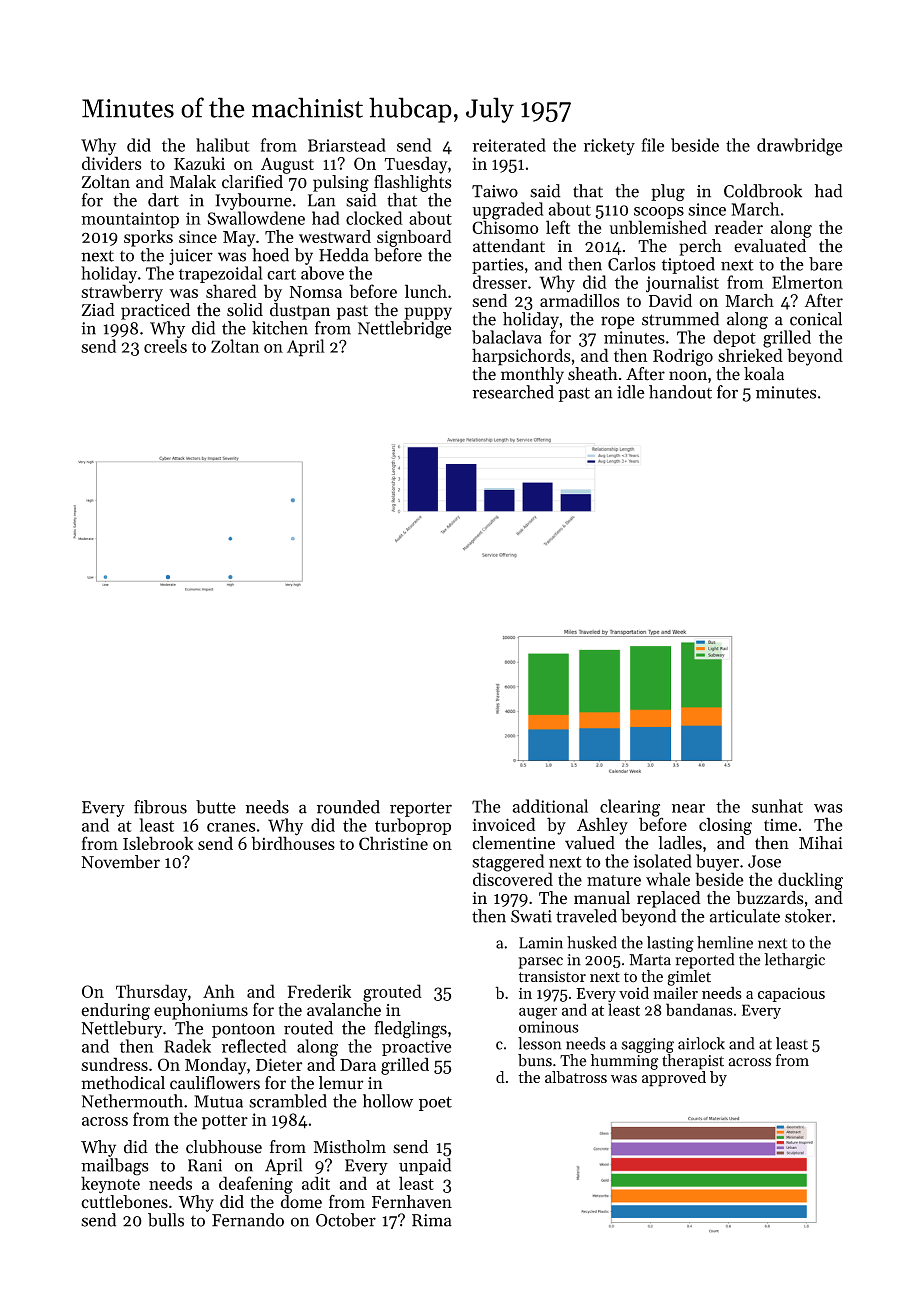 Image resolution: width=924 pixels, height=1308 pixels. I want to click on approved, so click(674, 1079).
